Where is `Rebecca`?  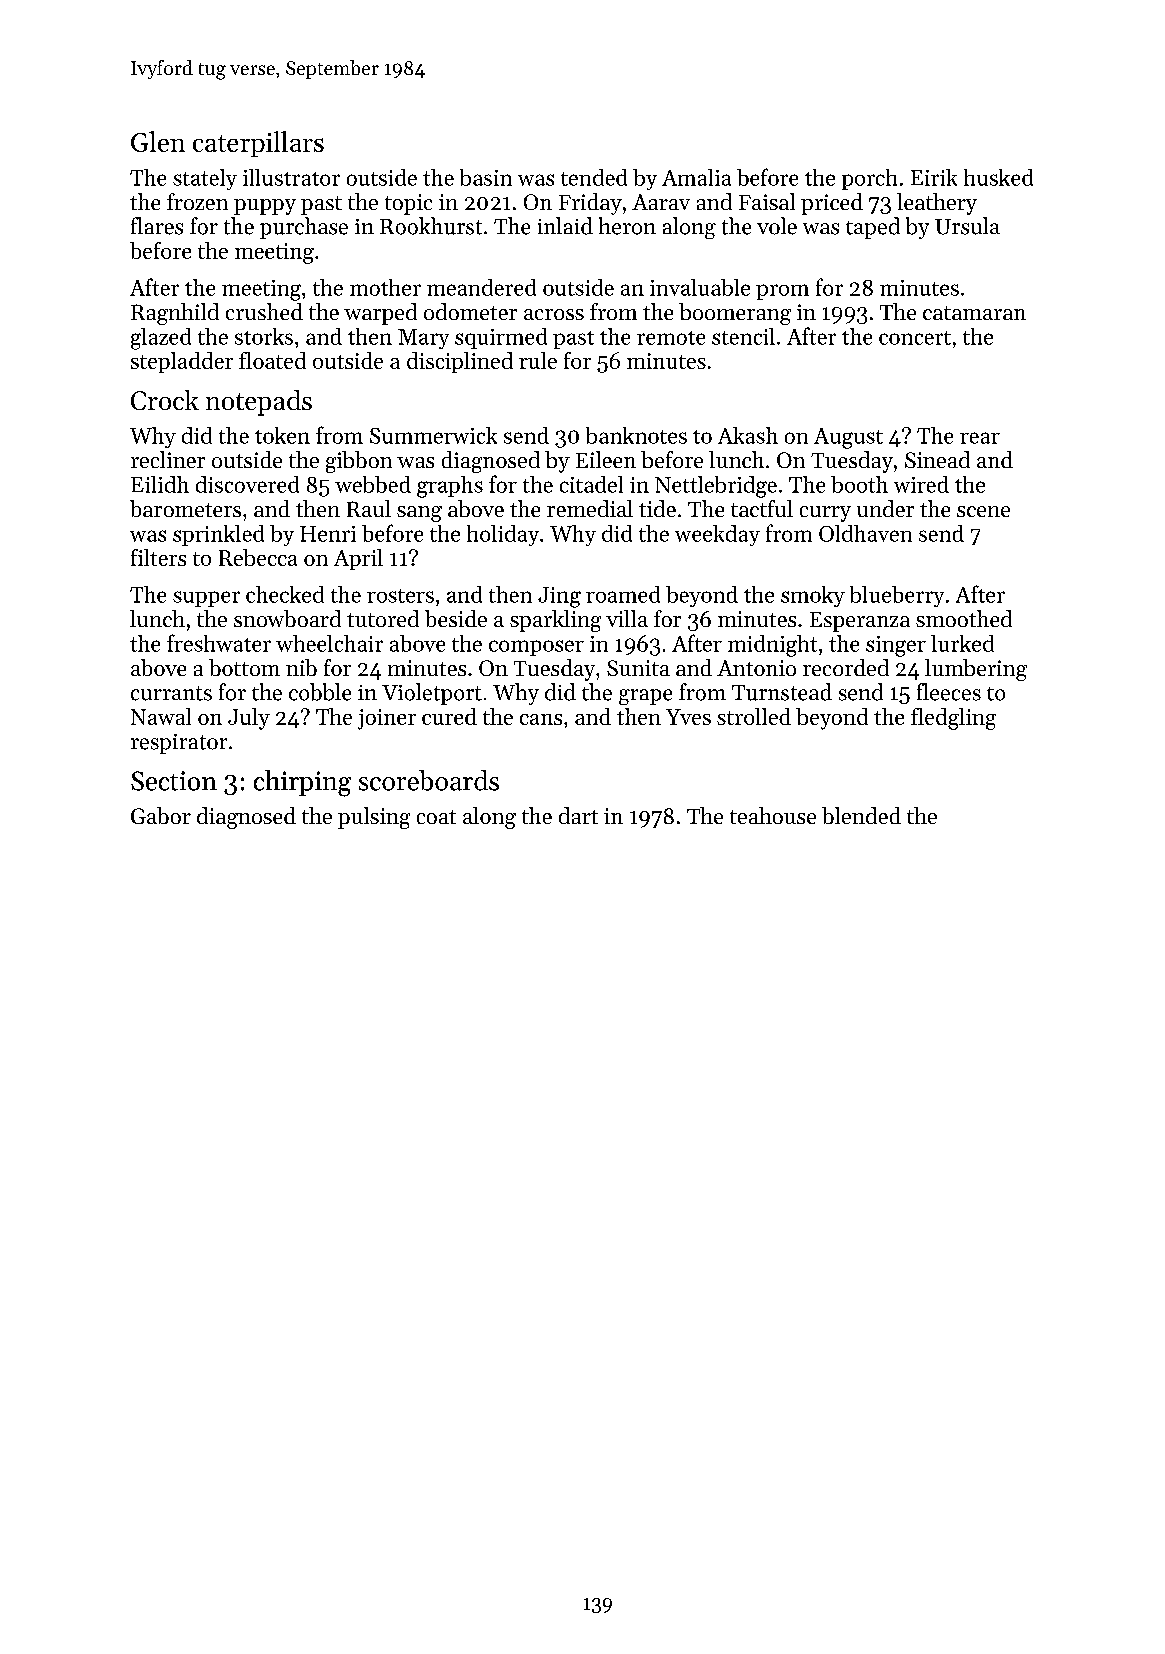
Rebecca is located at coordinates (258, 557).
